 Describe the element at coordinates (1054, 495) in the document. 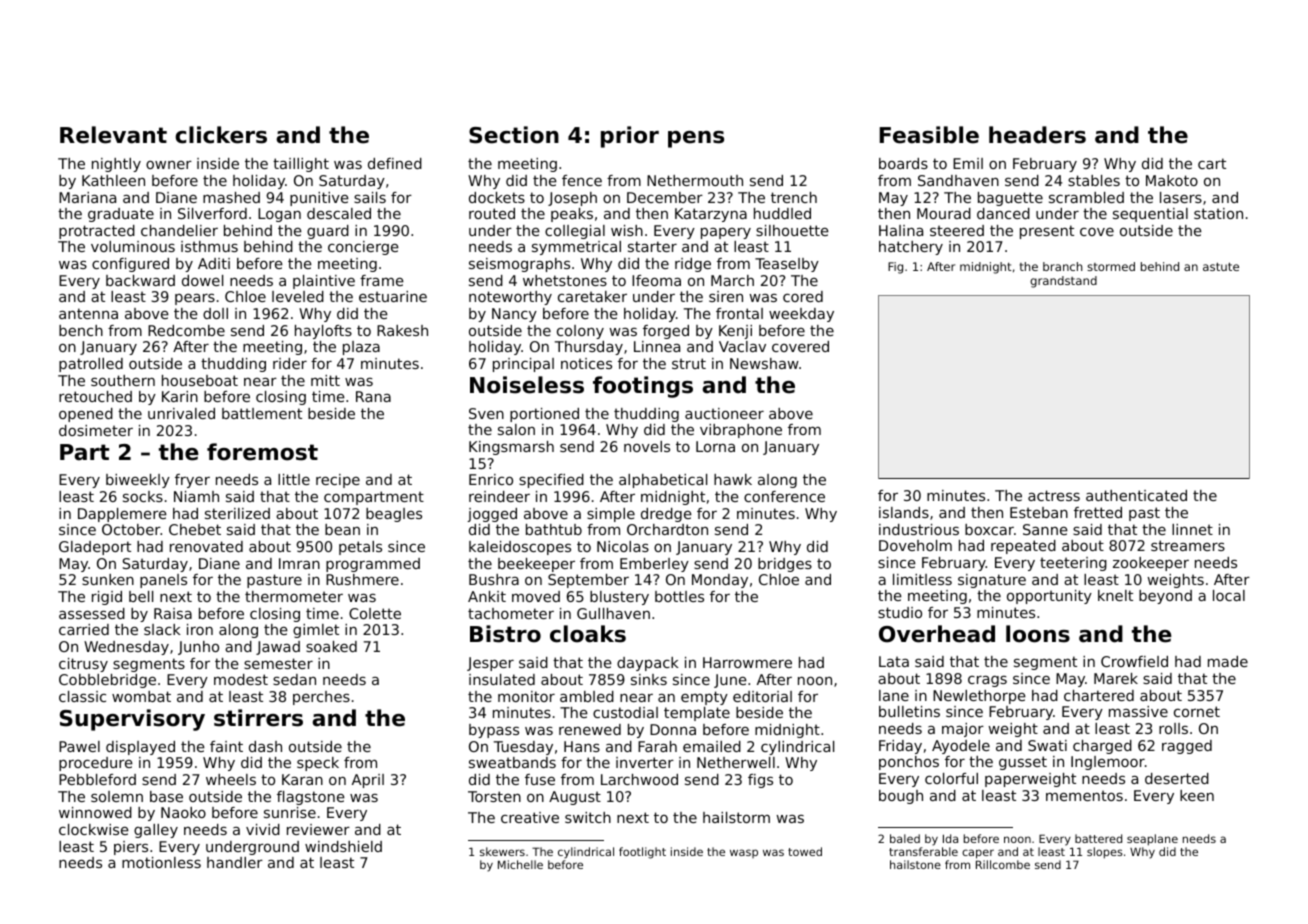

I see `actress` at that location.
